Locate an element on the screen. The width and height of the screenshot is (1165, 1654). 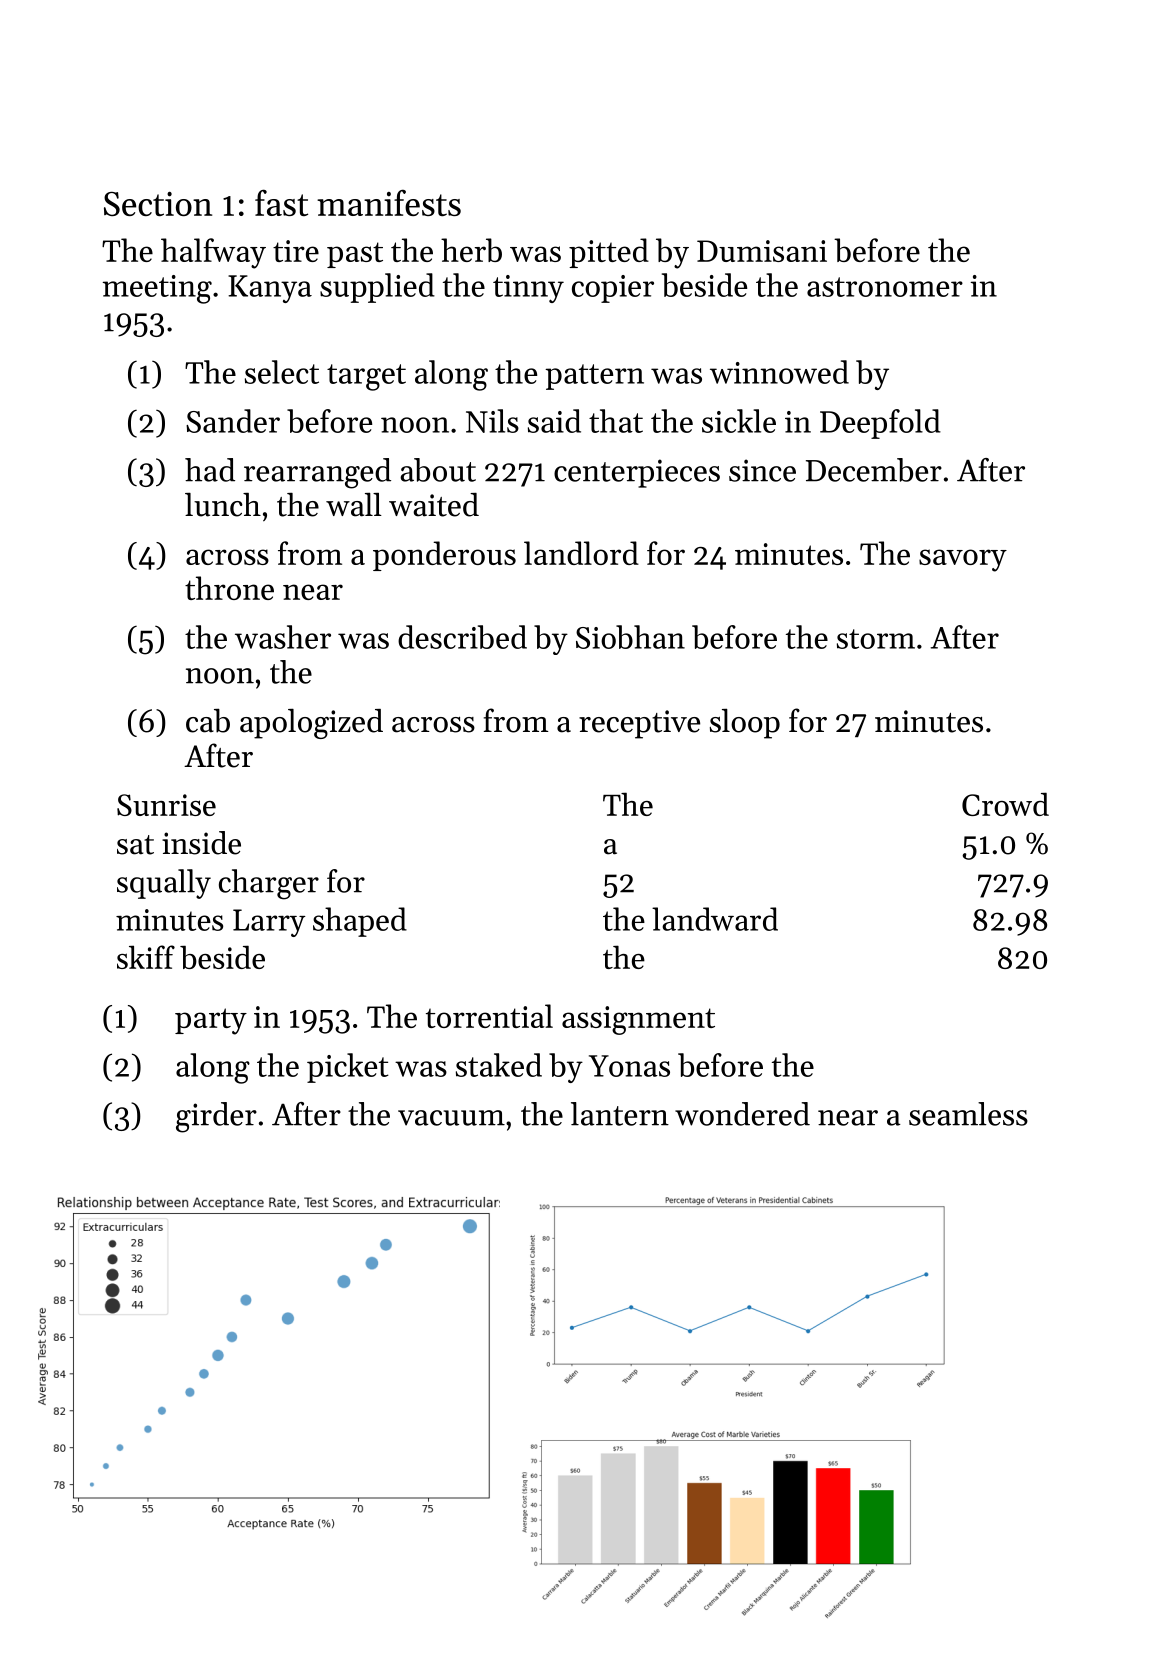
Section is located at coordinates (158, 204).
